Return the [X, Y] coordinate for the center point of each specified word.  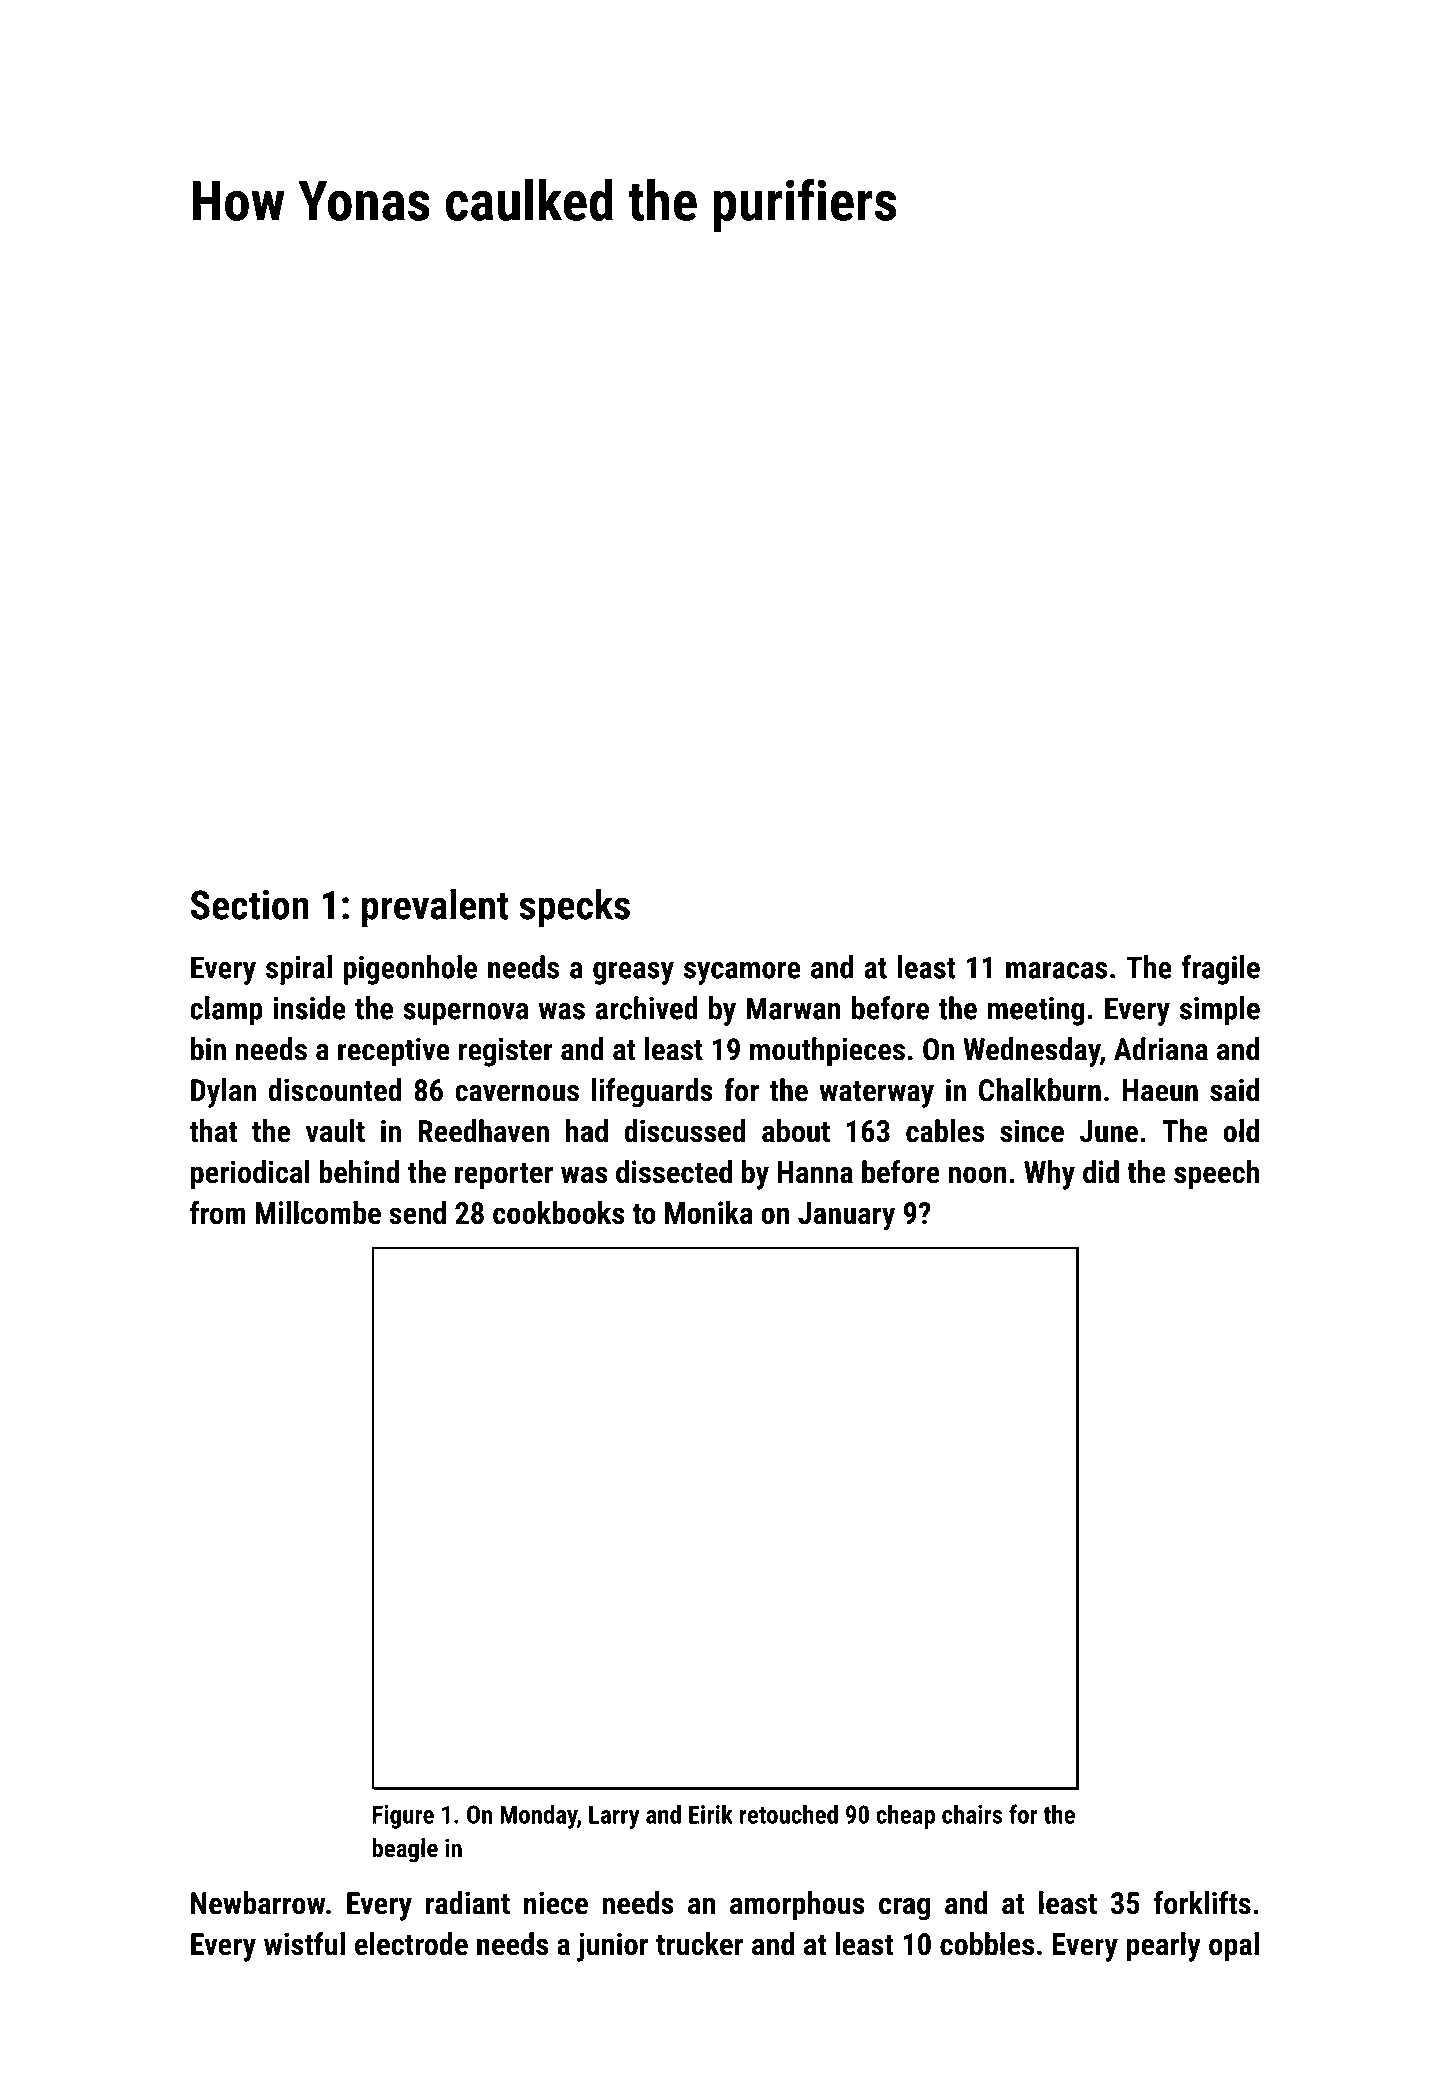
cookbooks [558, 1213]
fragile [1220, 970]
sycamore [742, 973]
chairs [972, 1814]
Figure [403, 1817]
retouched [789, 1814]
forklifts [1202, 1903]
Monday [538, 1816]
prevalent [435, 908]
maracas [1056, 970]
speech [1216, 1175]
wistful [304, 1944]
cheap [905, 1816]
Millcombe [318, 1213]
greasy [633, 973]
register [506, 1052]
